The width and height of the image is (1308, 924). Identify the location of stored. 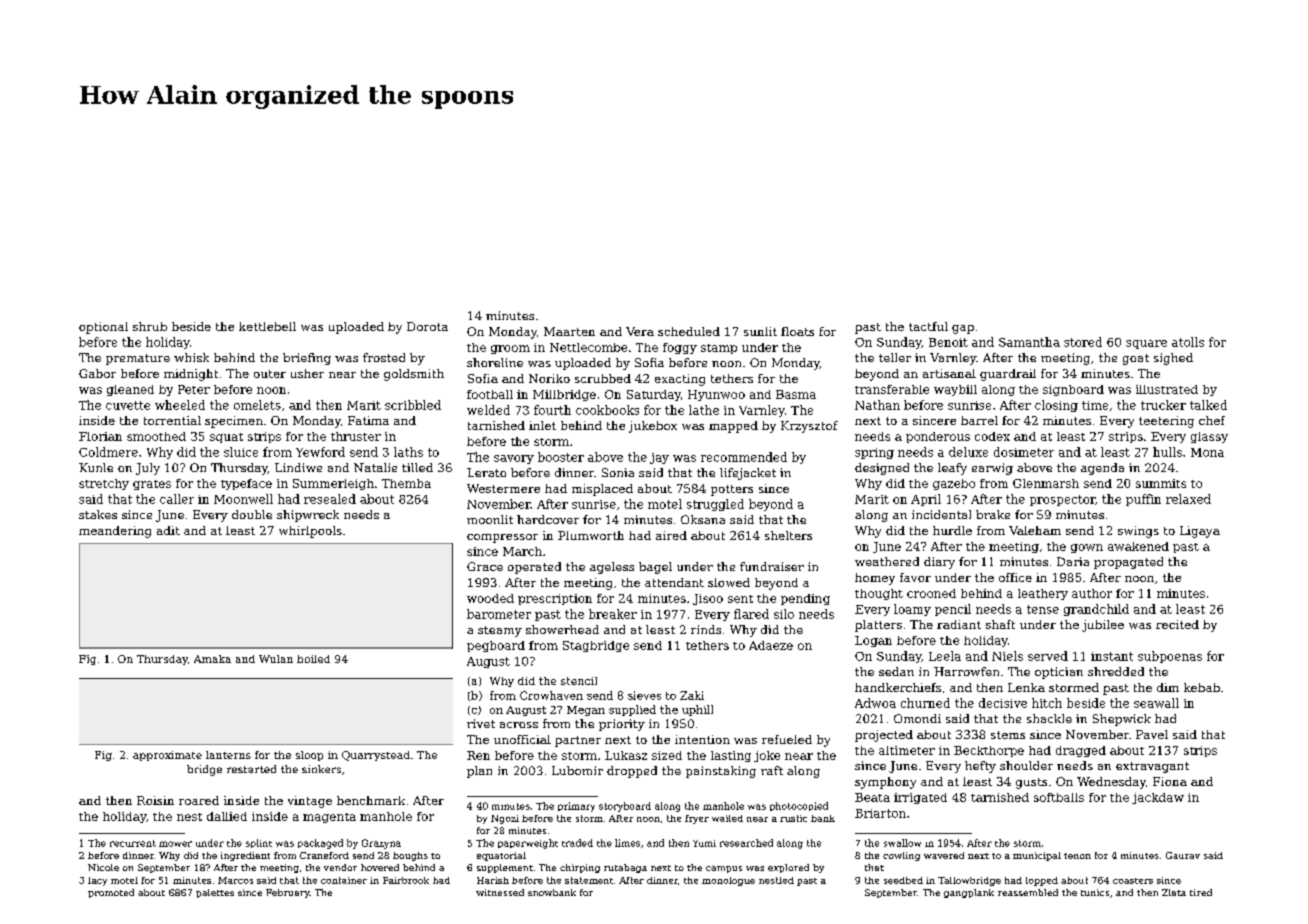
(1083, 342).
